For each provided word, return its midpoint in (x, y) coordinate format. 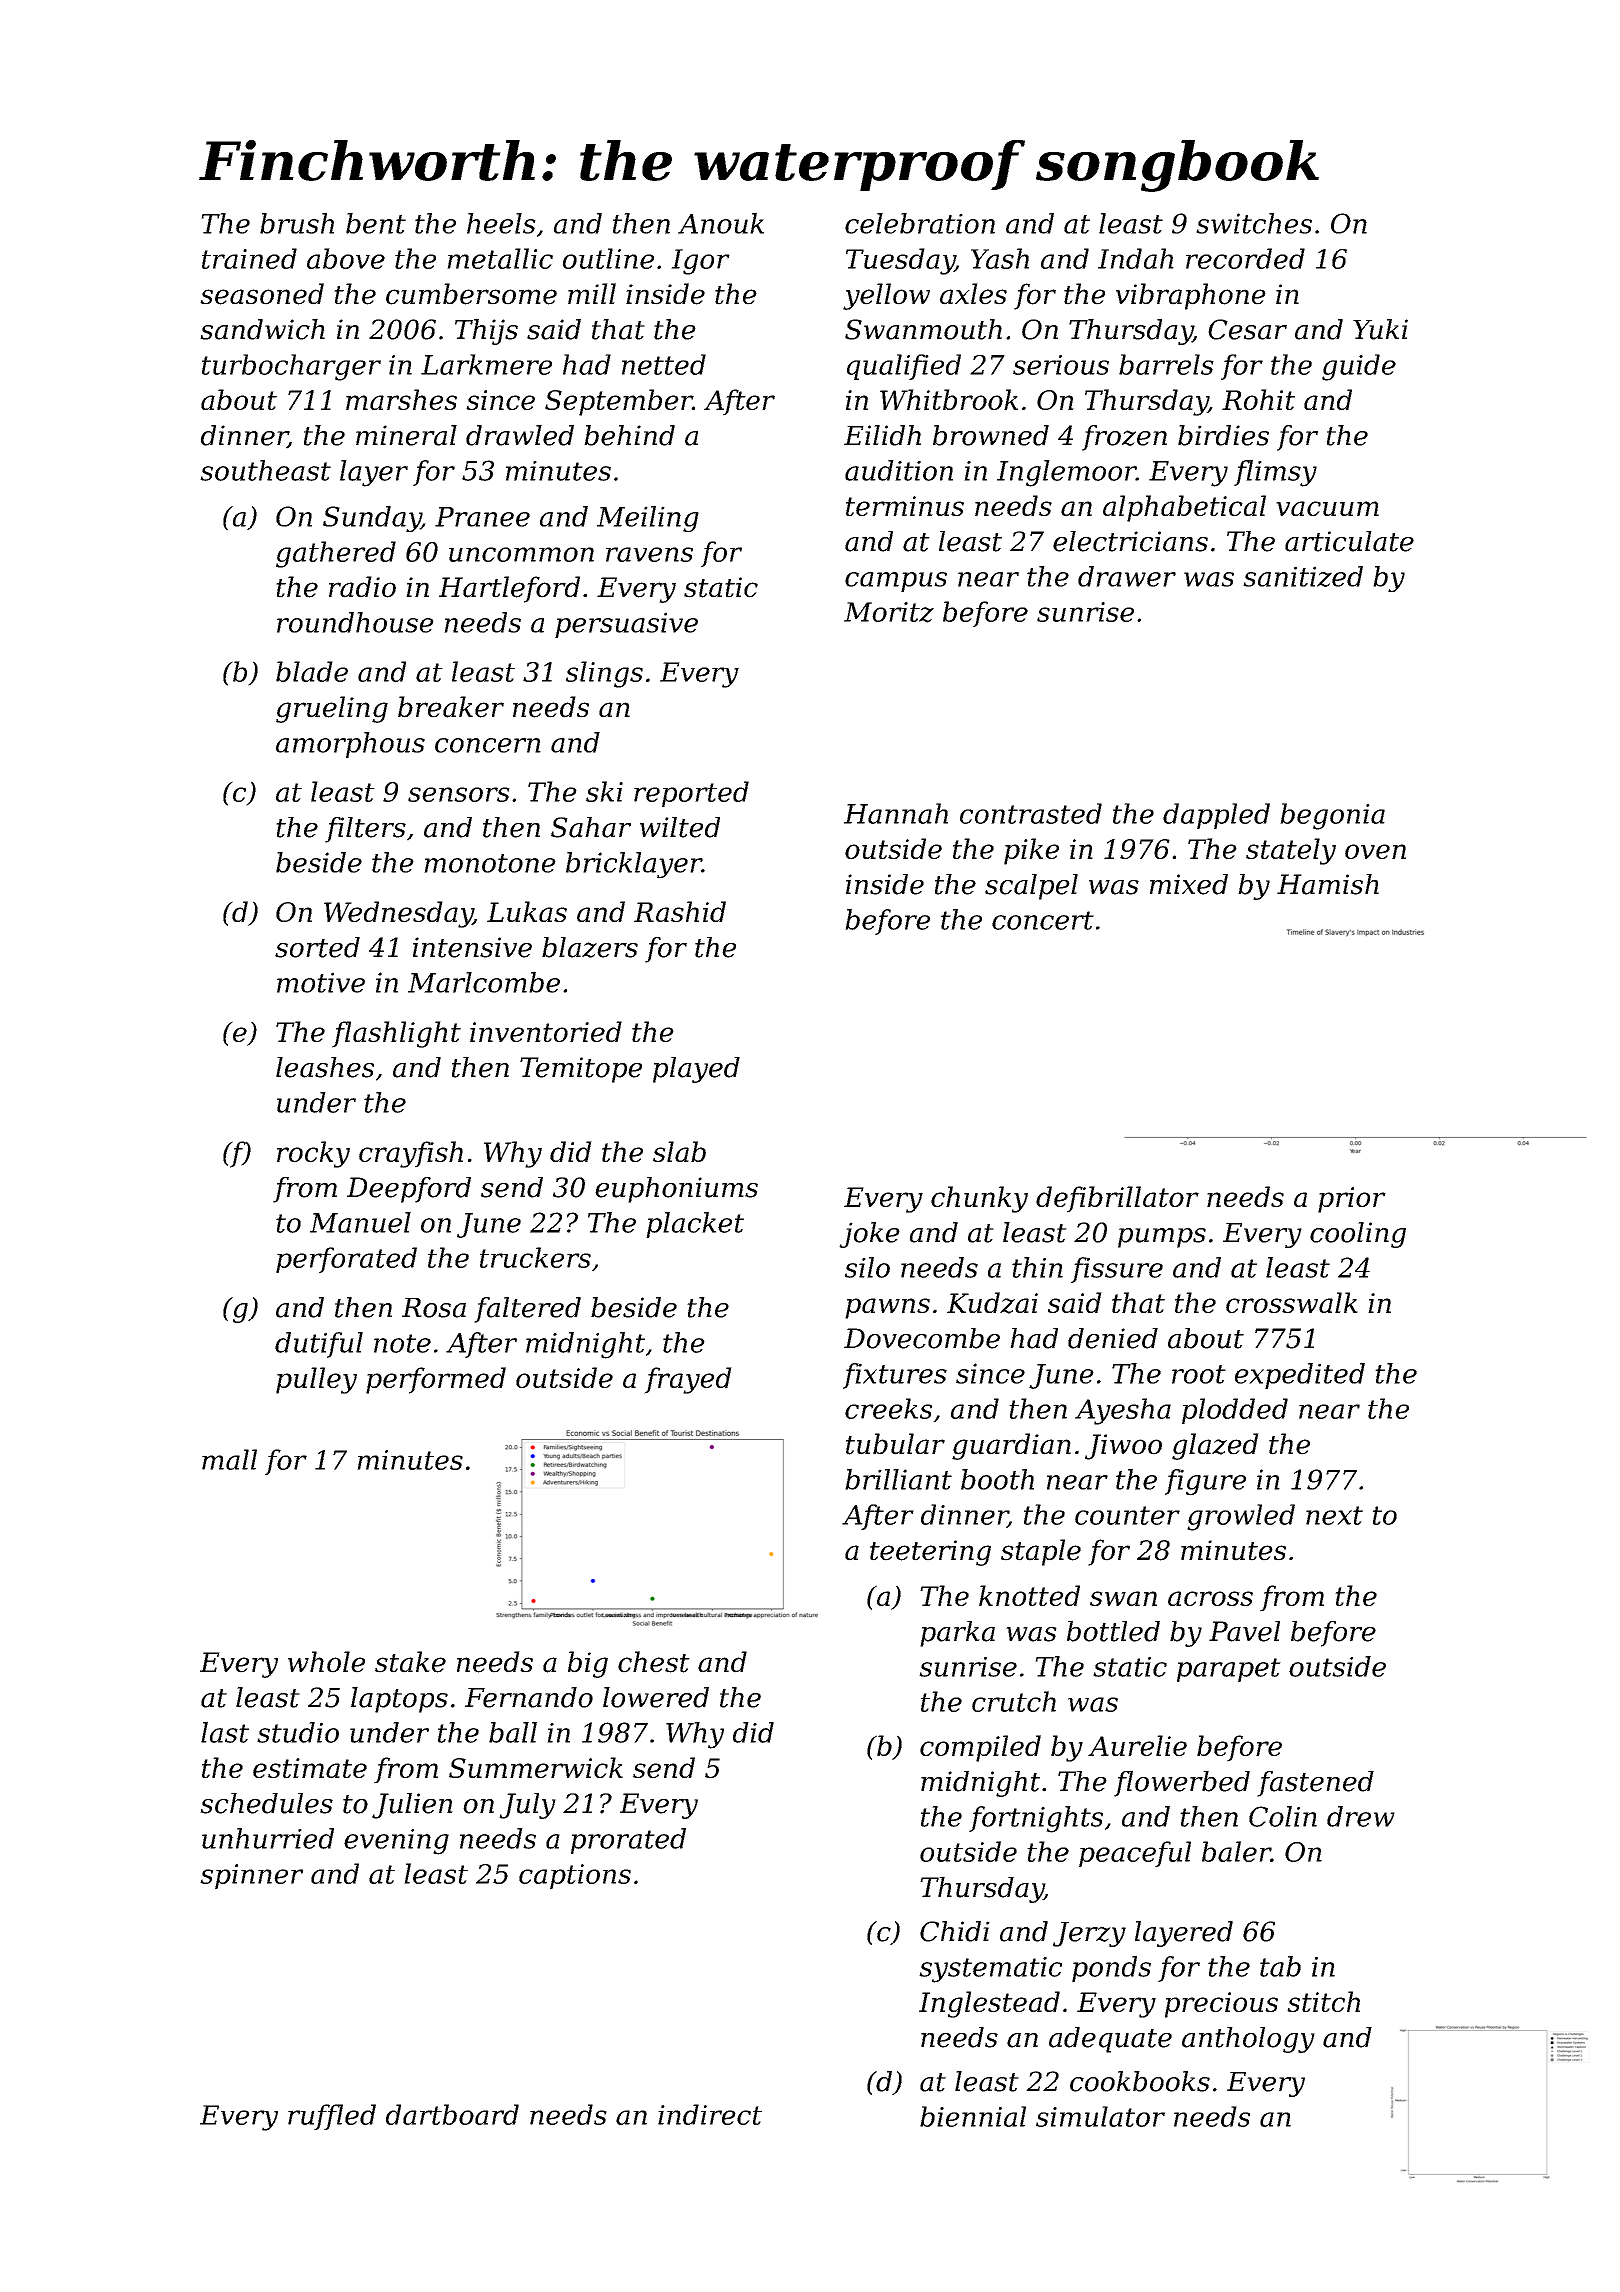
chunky (979, 1199)
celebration (920, 223)
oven (1375, 851)
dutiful (319, 1345)
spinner (251, 1876)
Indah (1136, 258)
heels (501, 223)
